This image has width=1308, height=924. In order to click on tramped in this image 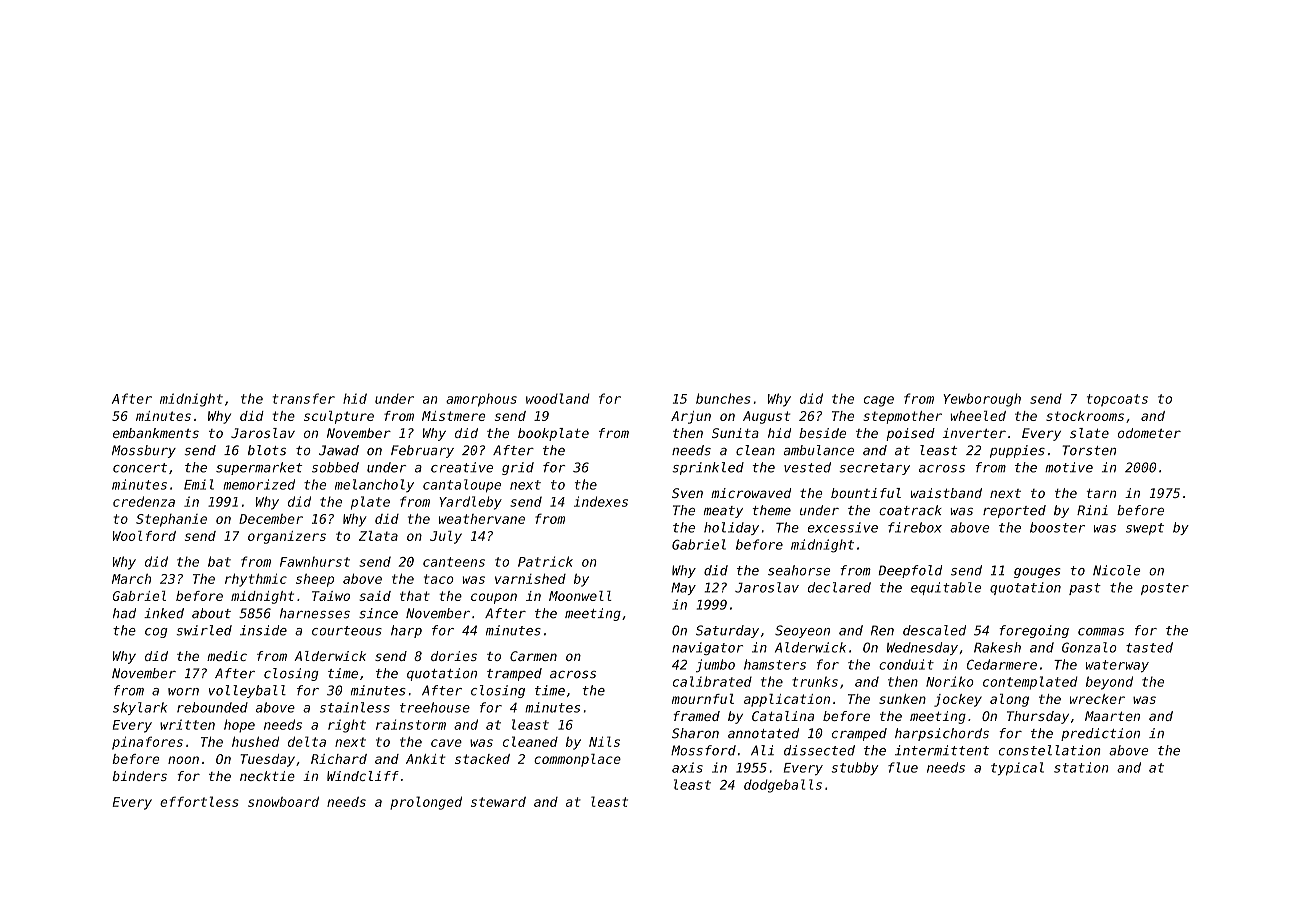, I will do `click(514, 674)`.
